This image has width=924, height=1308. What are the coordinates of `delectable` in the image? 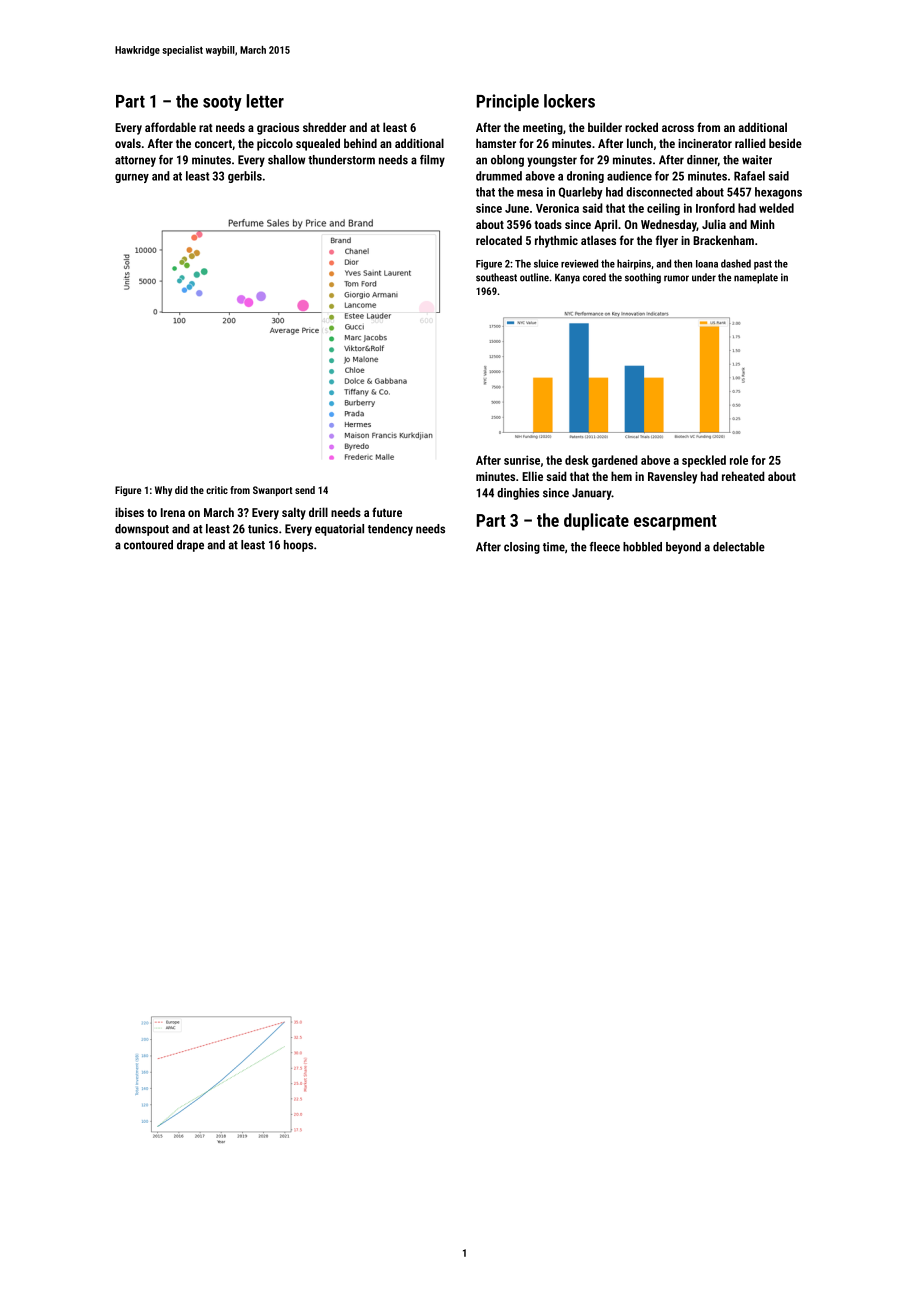 It's located at (739, 547).
